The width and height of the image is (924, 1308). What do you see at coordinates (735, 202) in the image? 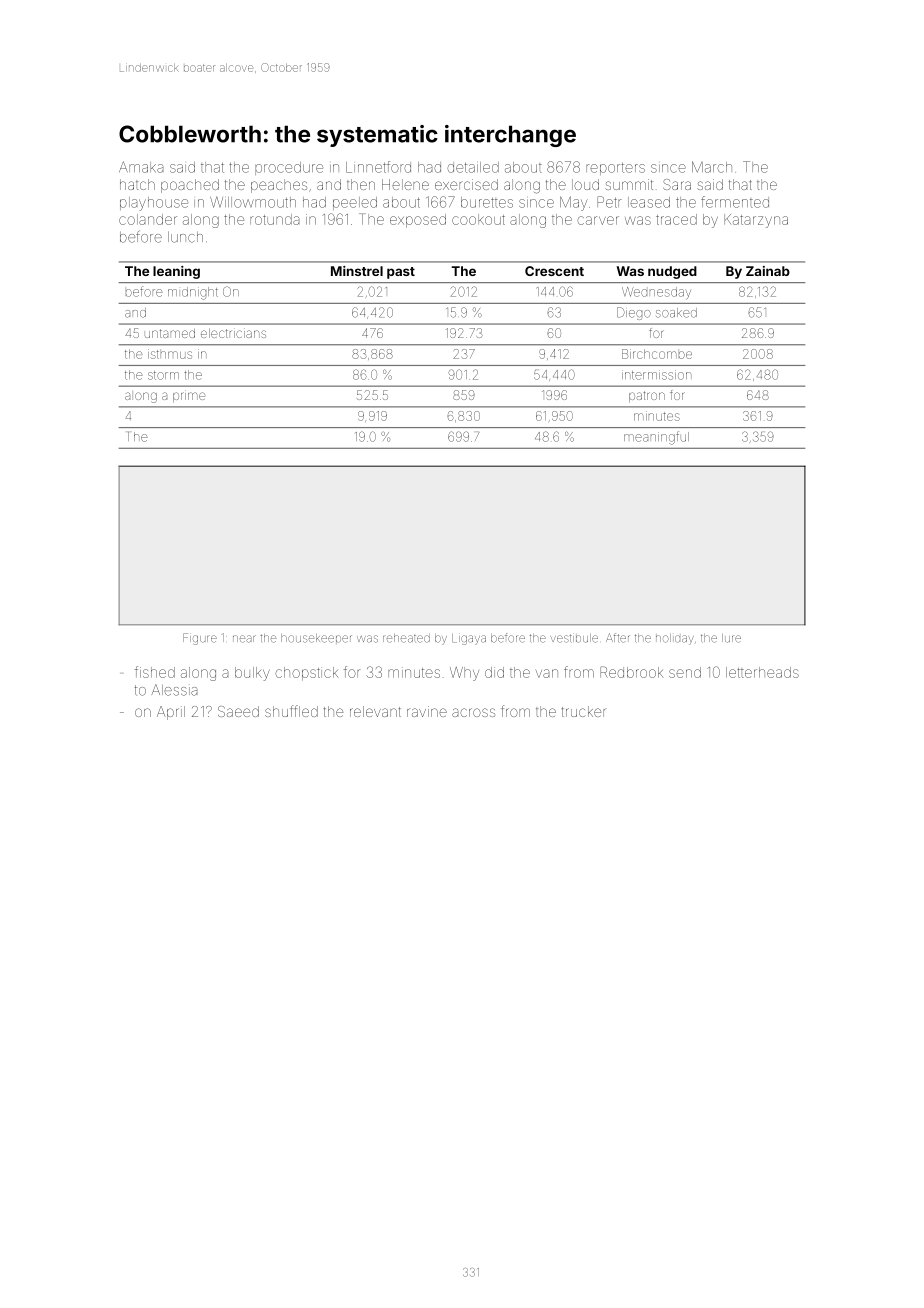
I see `fermented` at bounding box center [735, 202].
